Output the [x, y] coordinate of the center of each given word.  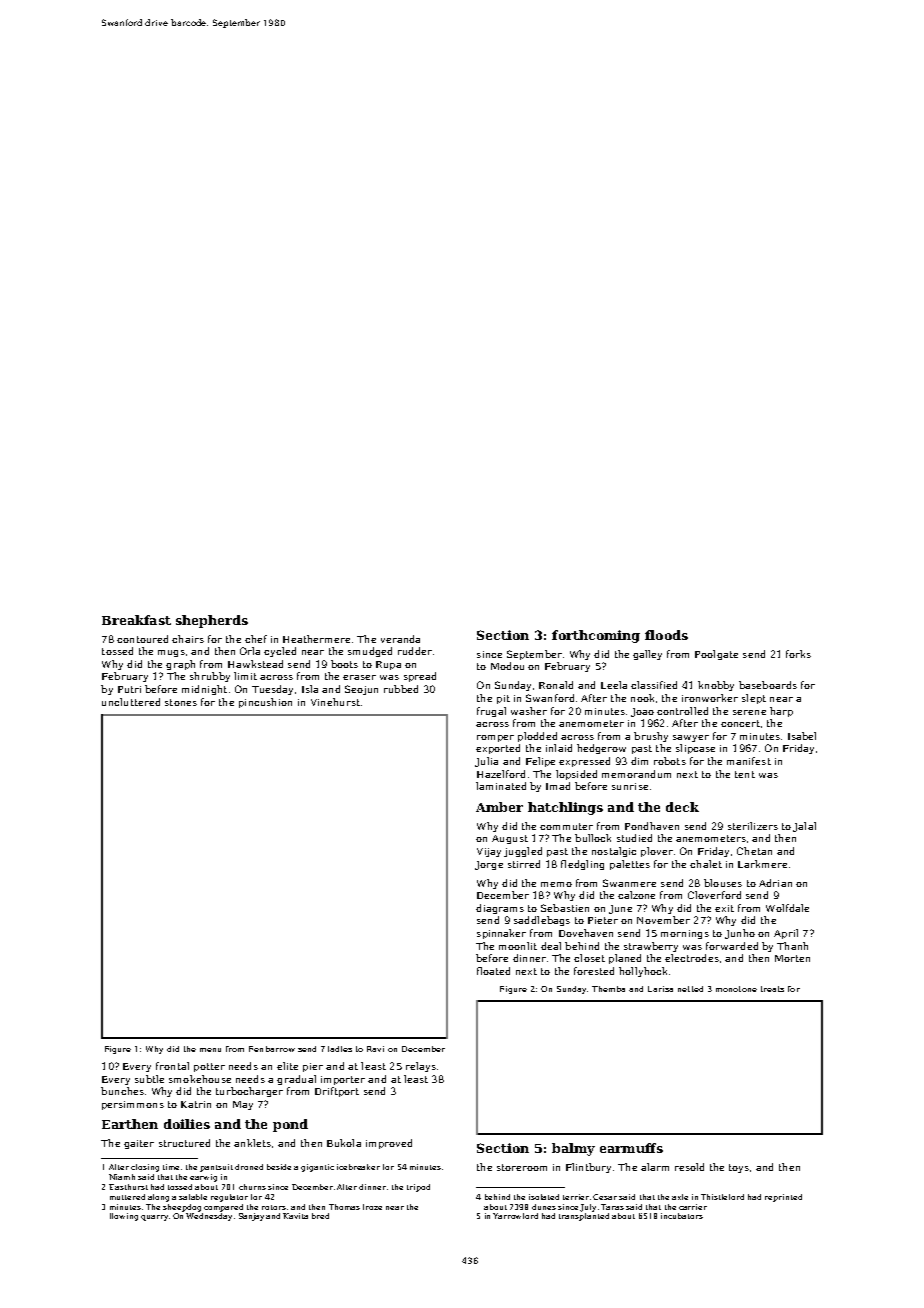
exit [724, 908]
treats [772, 989]
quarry [154, 1218]
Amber [499, 807]
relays [421, 1067]
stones [181, 702]
